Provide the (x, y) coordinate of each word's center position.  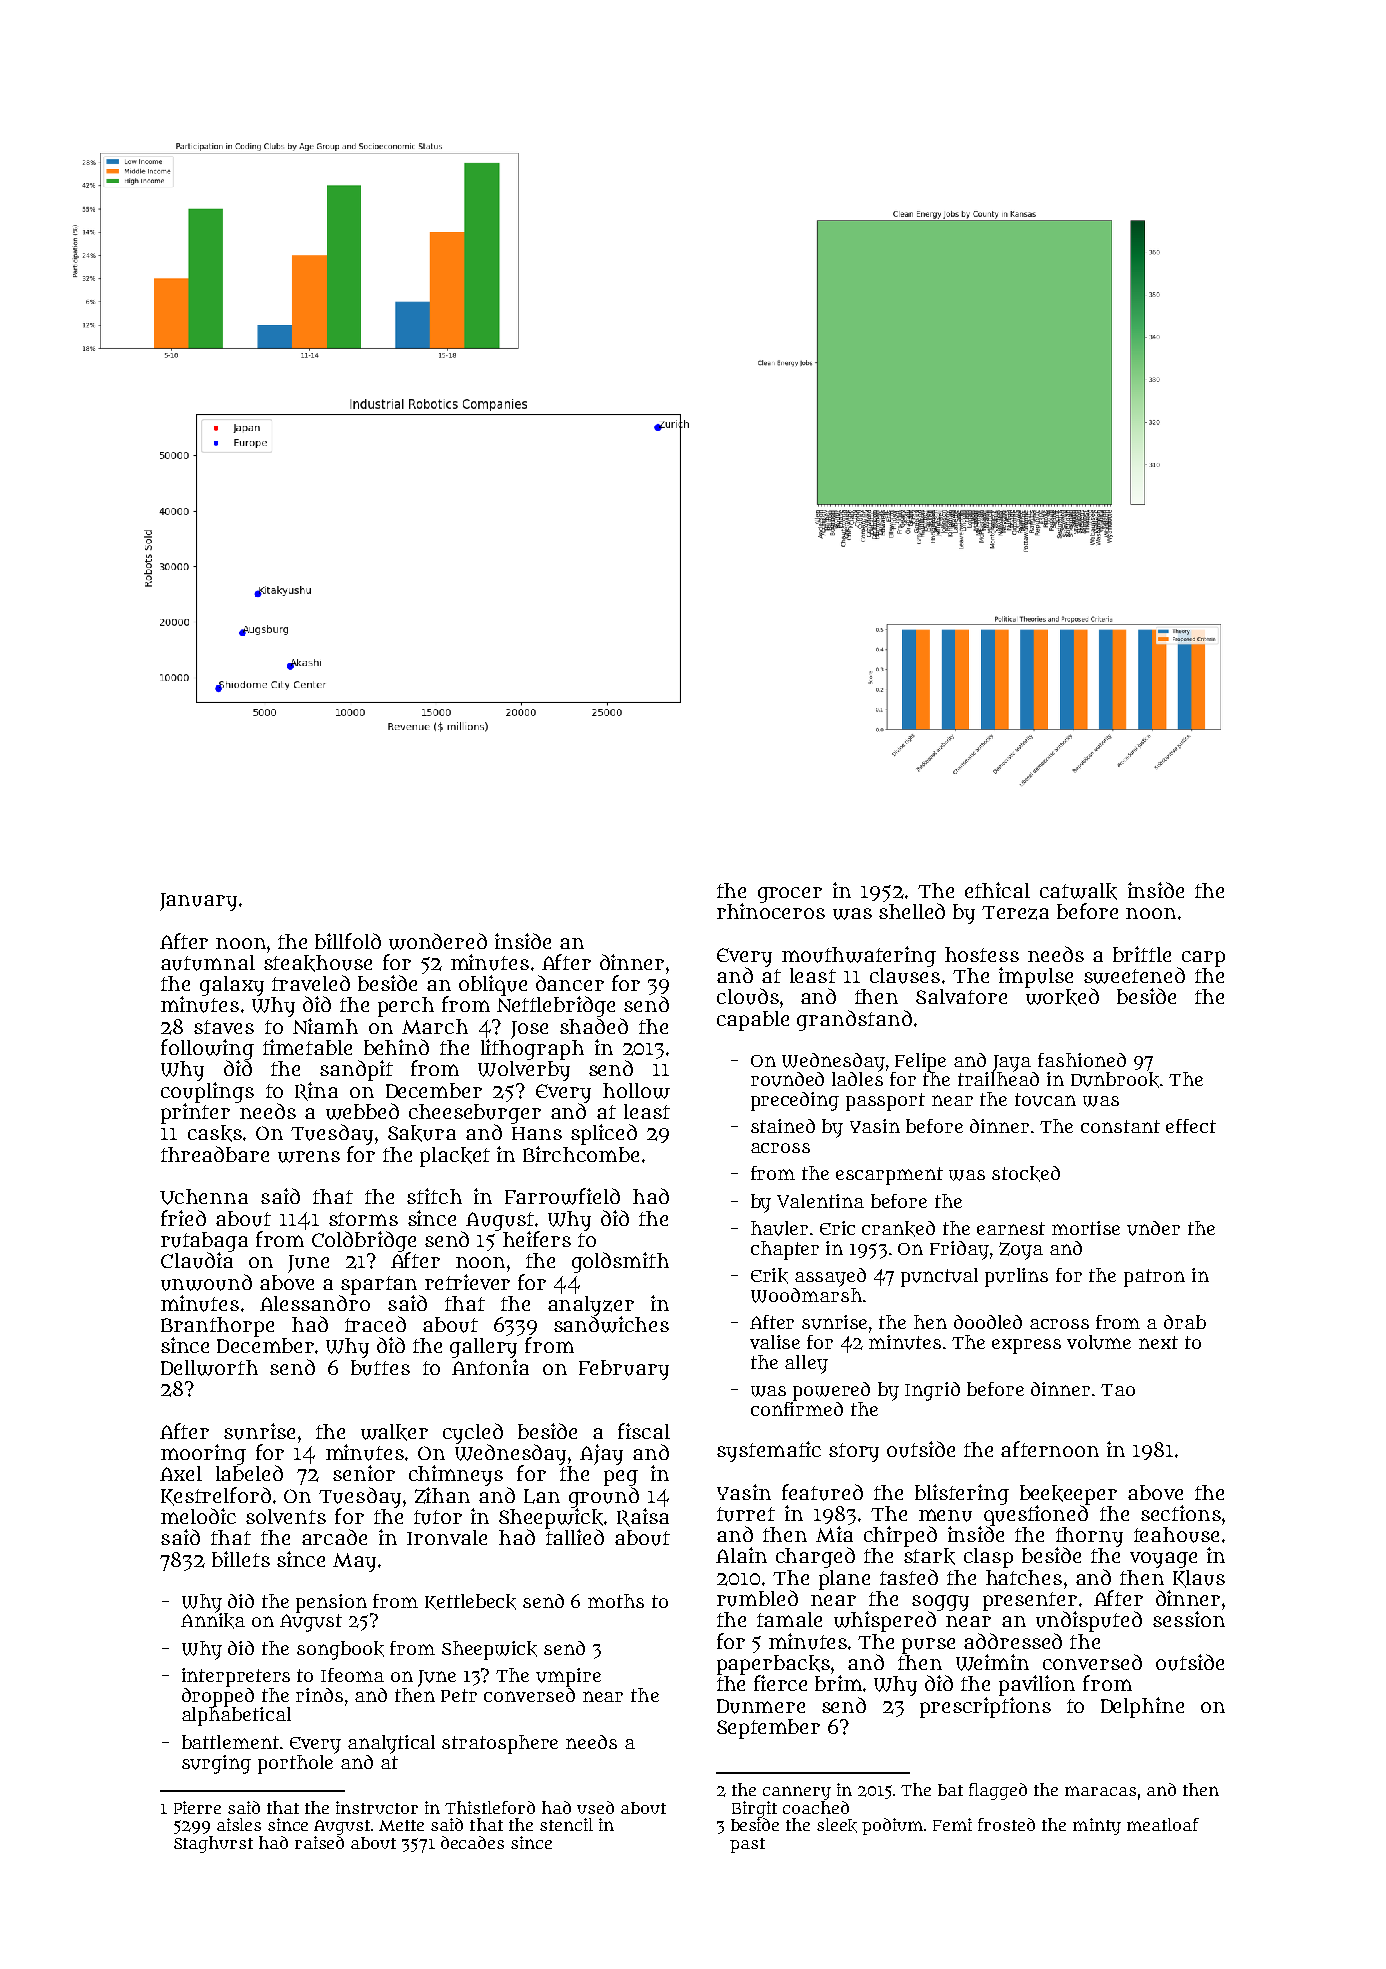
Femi (952, 1824)
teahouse (1176, 1535)
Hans (537, 1133)
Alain (741, 1555)
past (747, 1845)
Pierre (197, 1807)
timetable (307, 1047)
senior (364, 1473)
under (1153, 1228)
